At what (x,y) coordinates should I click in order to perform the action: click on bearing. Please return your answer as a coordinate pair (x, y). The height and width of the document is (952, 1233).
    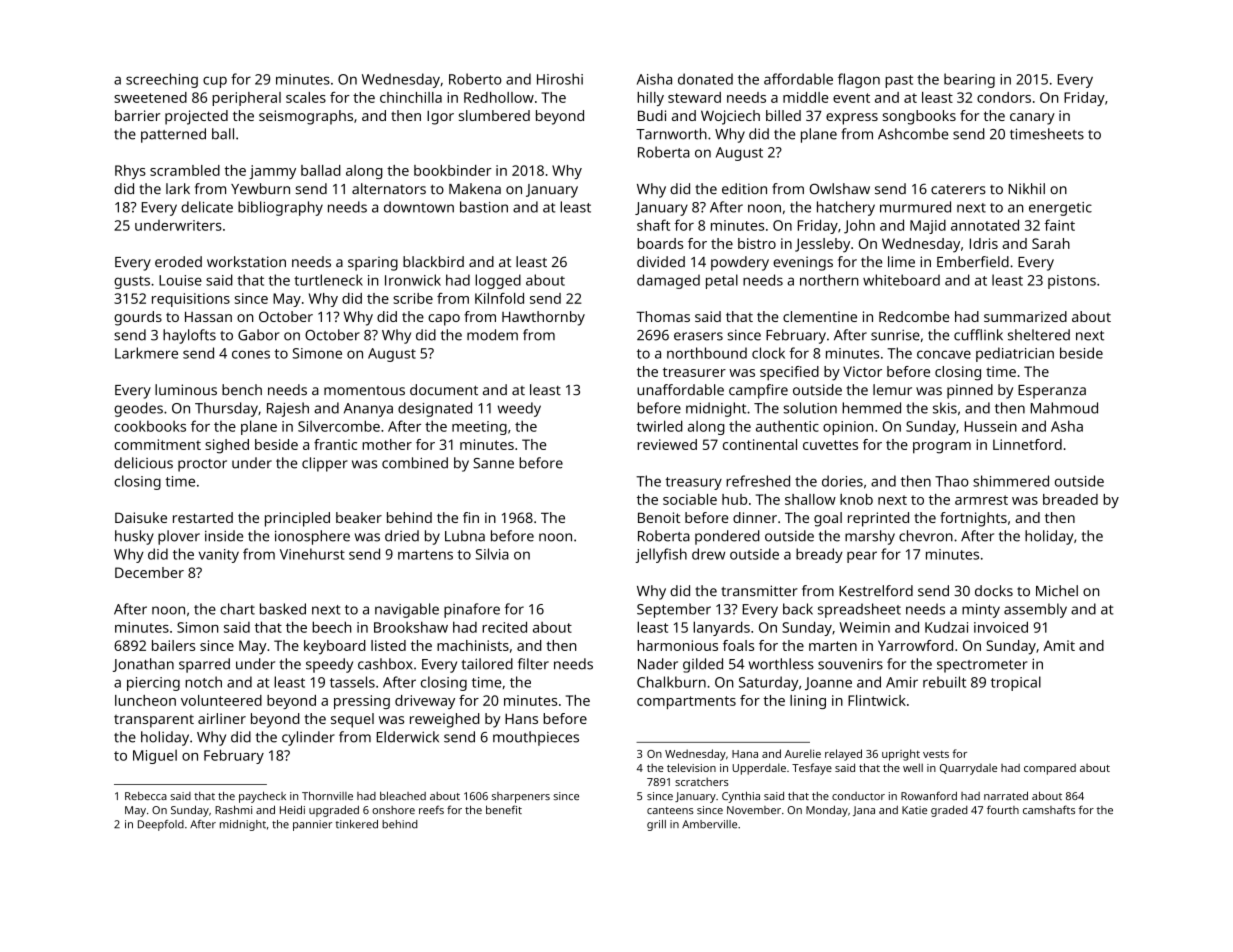
    Looking at the image, I should click on (969, 80).
